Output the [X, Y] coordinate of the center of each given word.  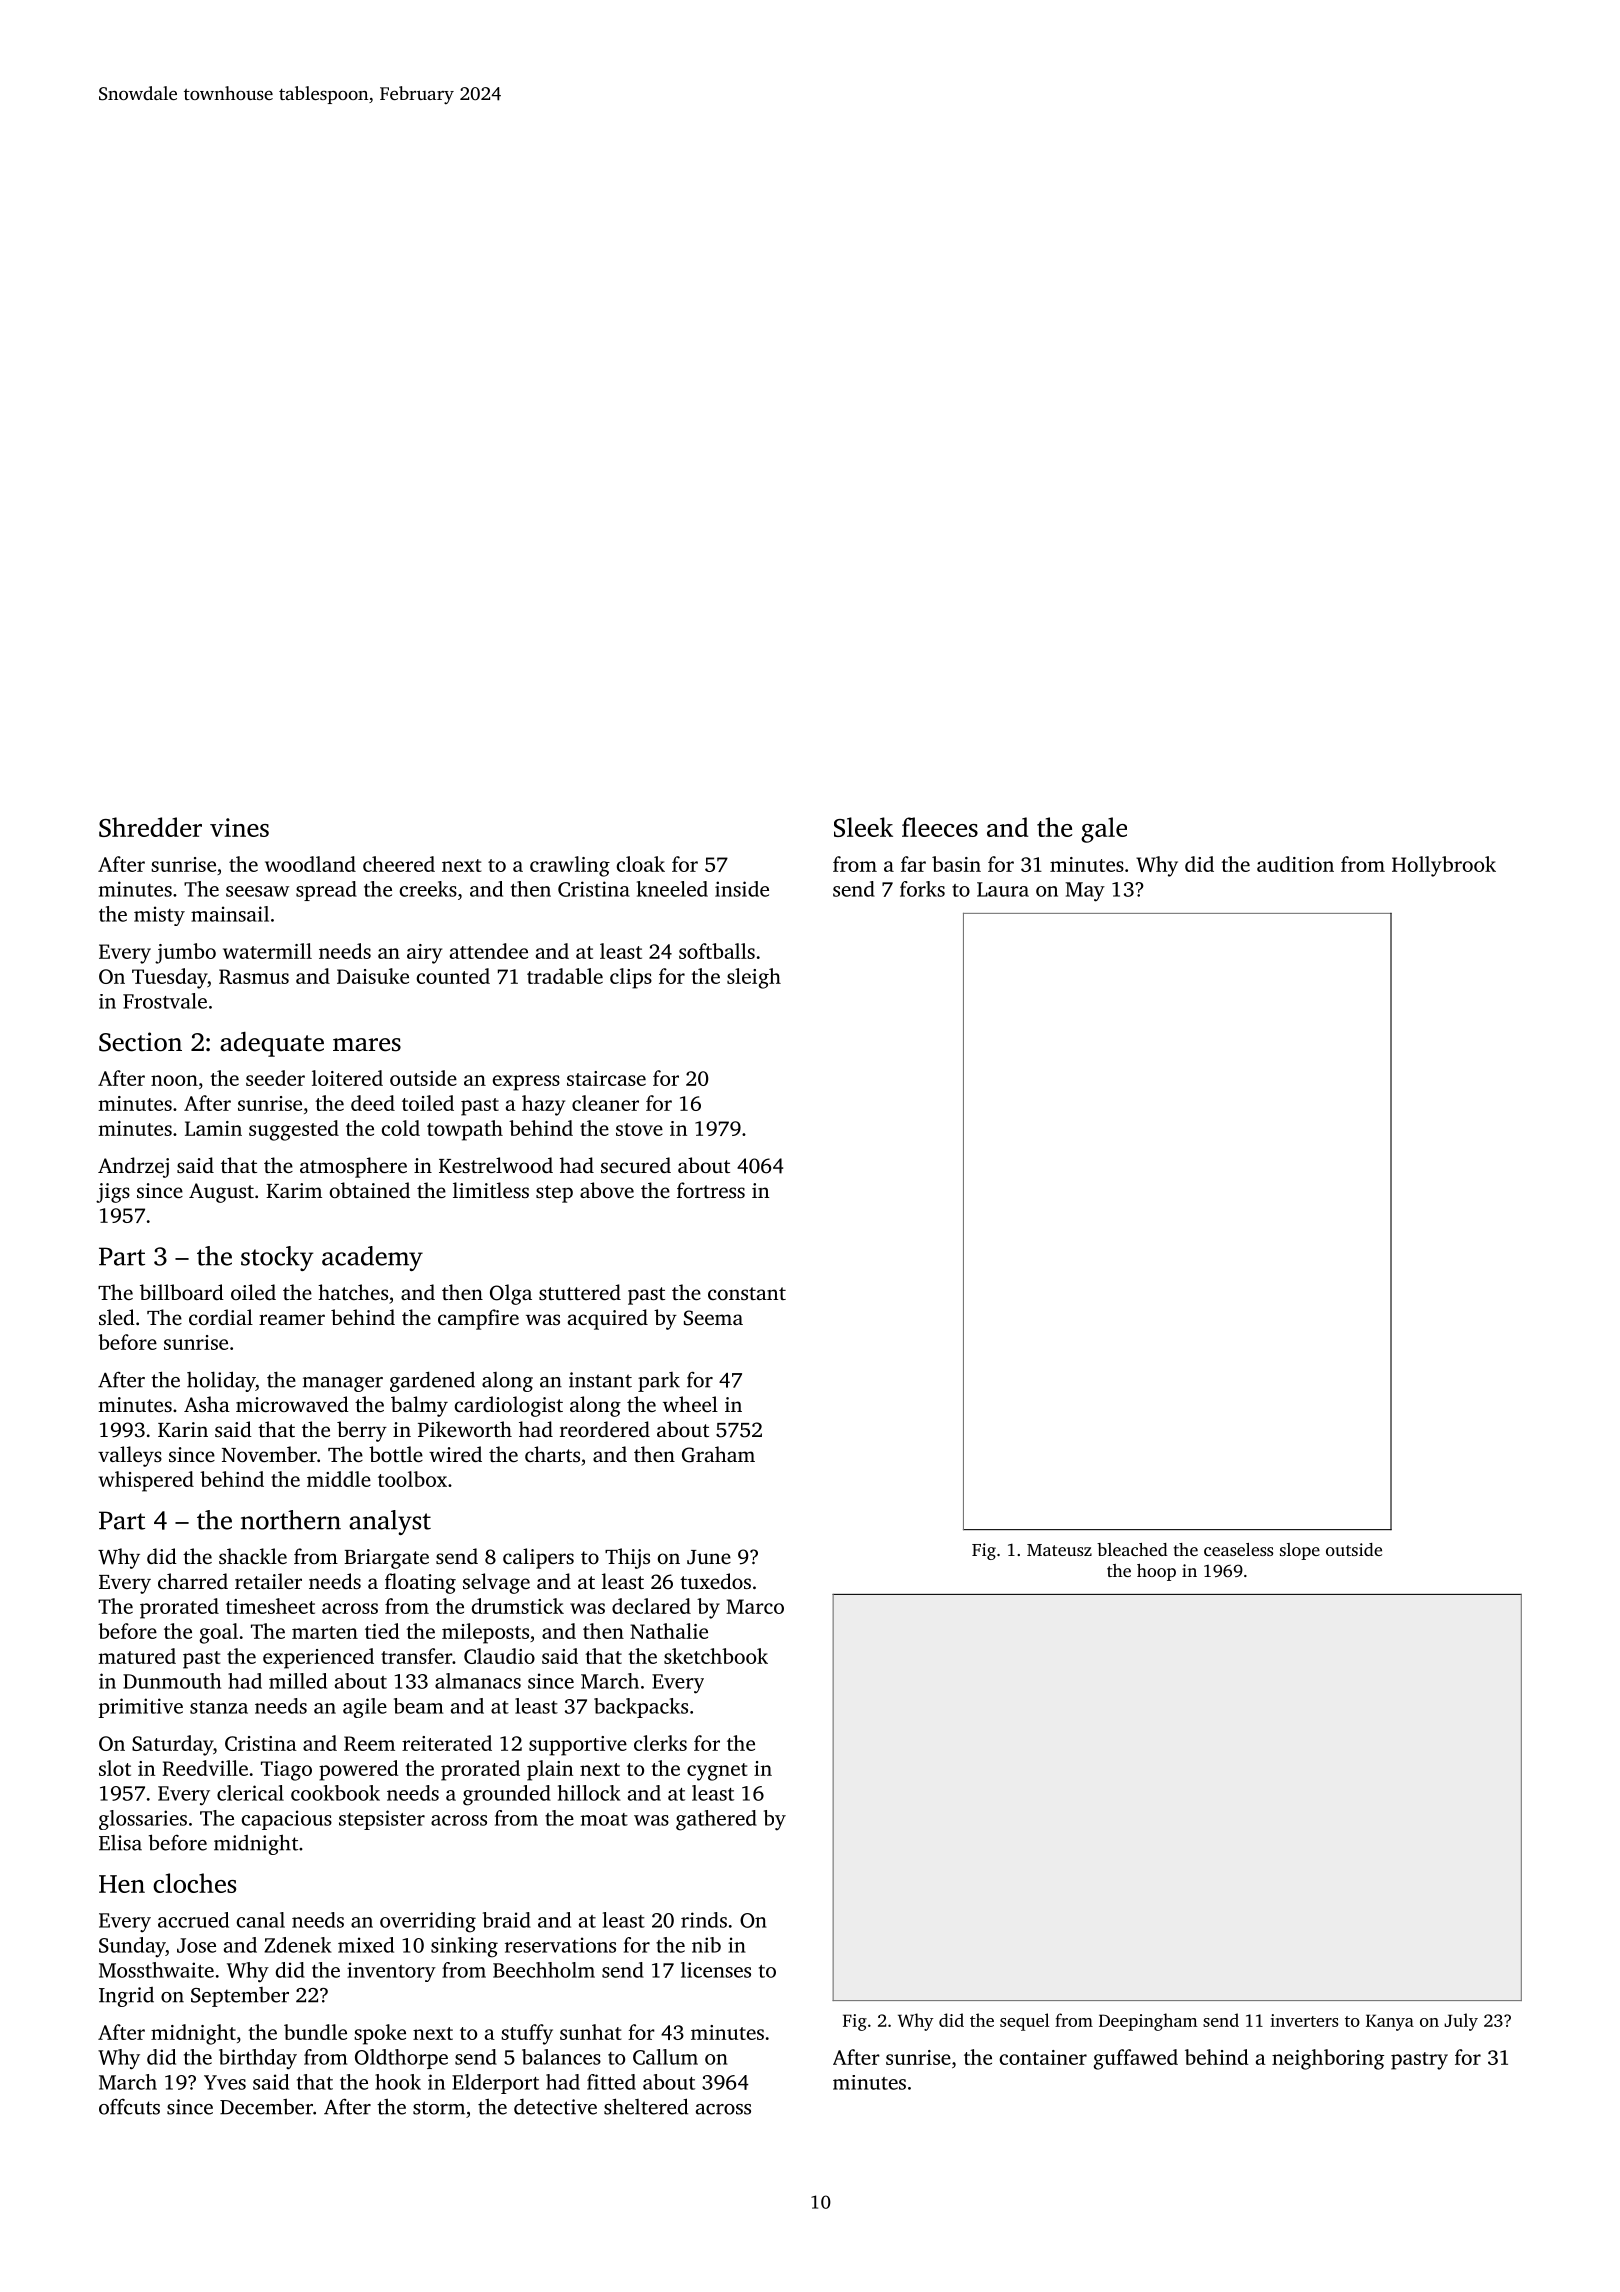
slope [1300, 1551]
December [266, 2106]
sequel [1024, 2022]
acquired [608, 1319]
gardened [432, 1381]
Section [140, 1042]
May [1085, 892]
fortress [711, 1190]
